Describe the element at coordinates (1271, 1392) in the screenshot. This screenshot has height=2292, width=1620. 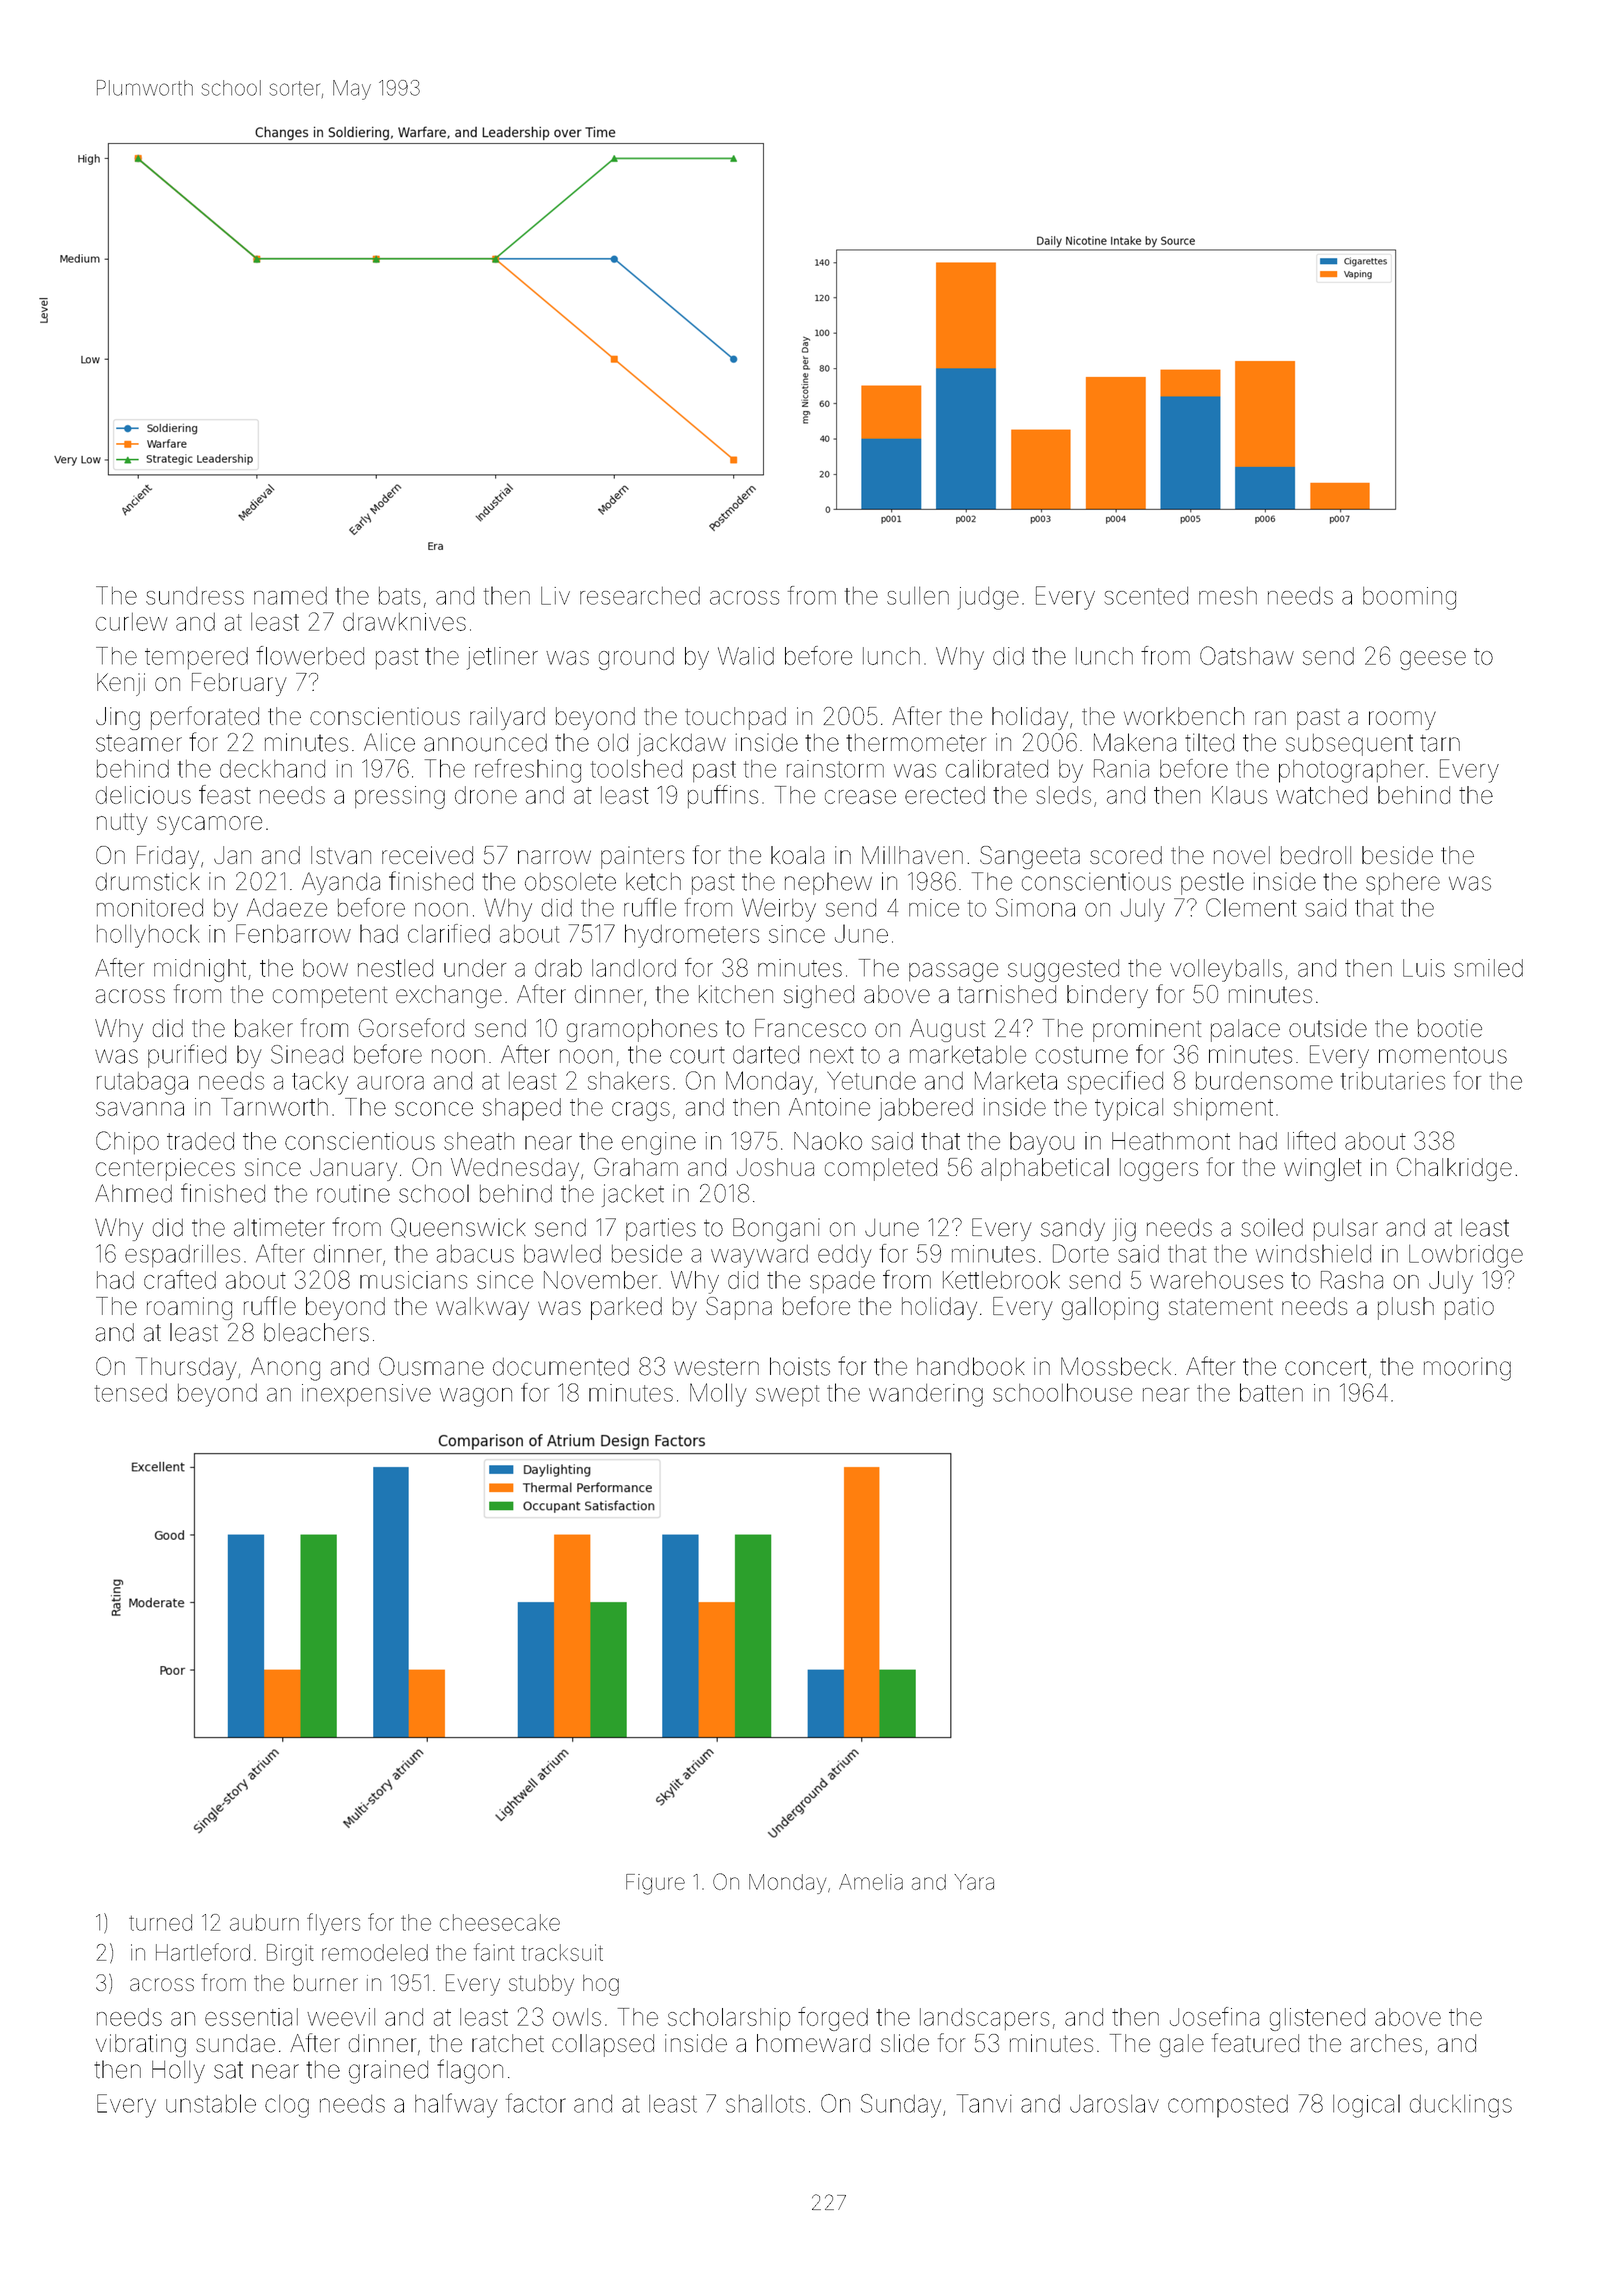
I see `batten` at that location.
